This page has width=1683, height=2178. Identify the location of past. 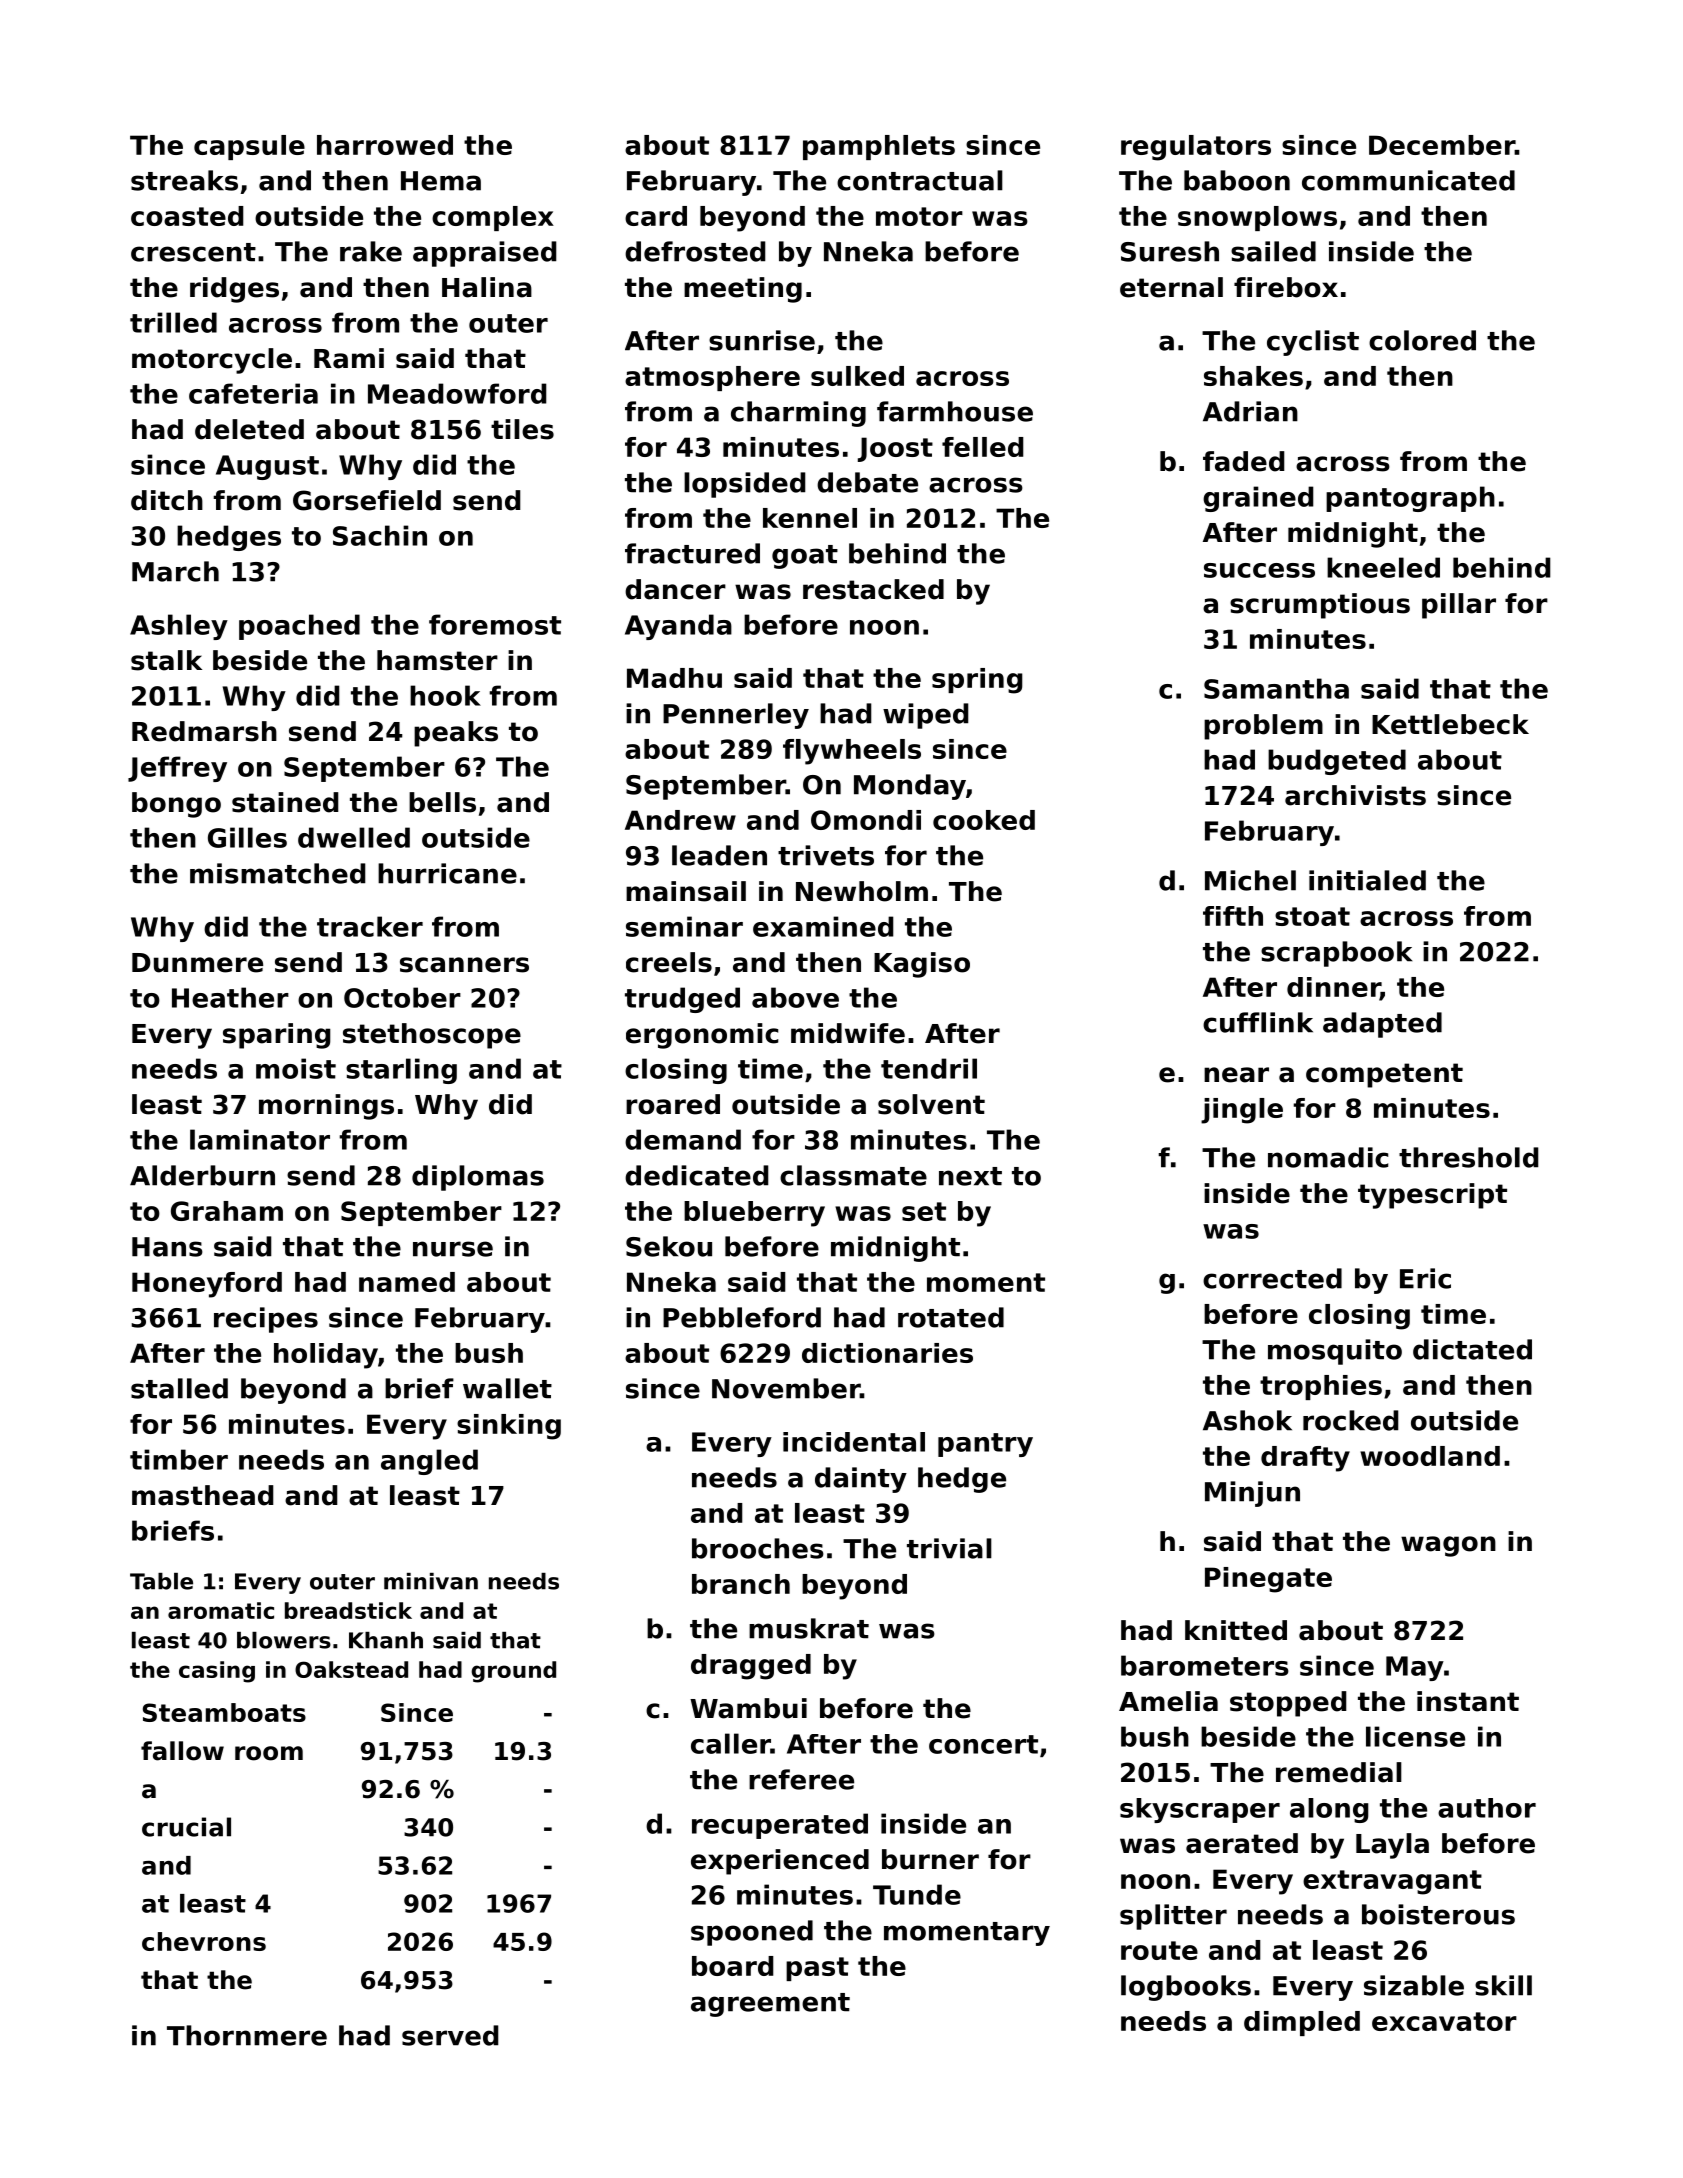
(817, 1969).
